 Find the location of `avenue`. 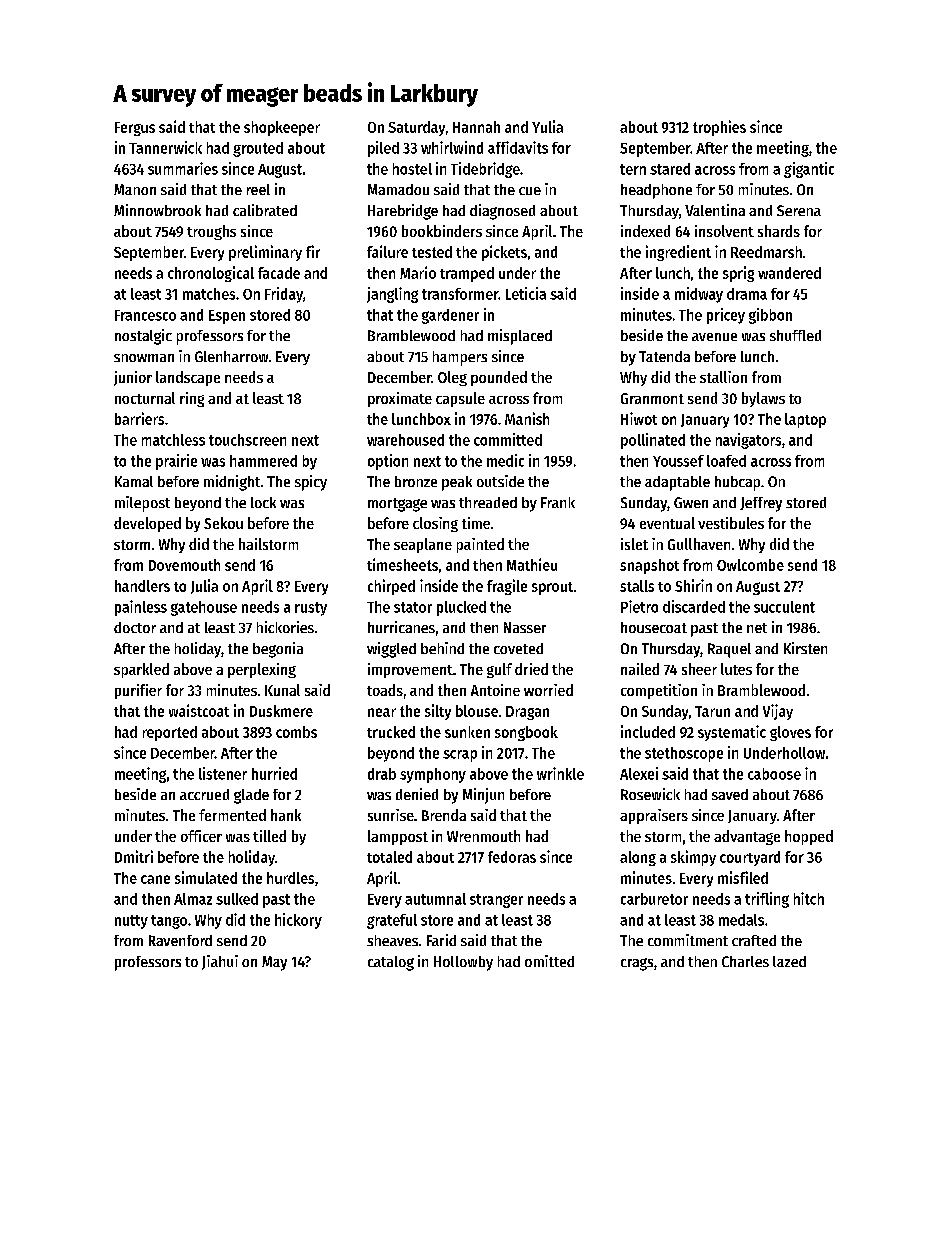

avenue is located at coordinates (714, 337).
